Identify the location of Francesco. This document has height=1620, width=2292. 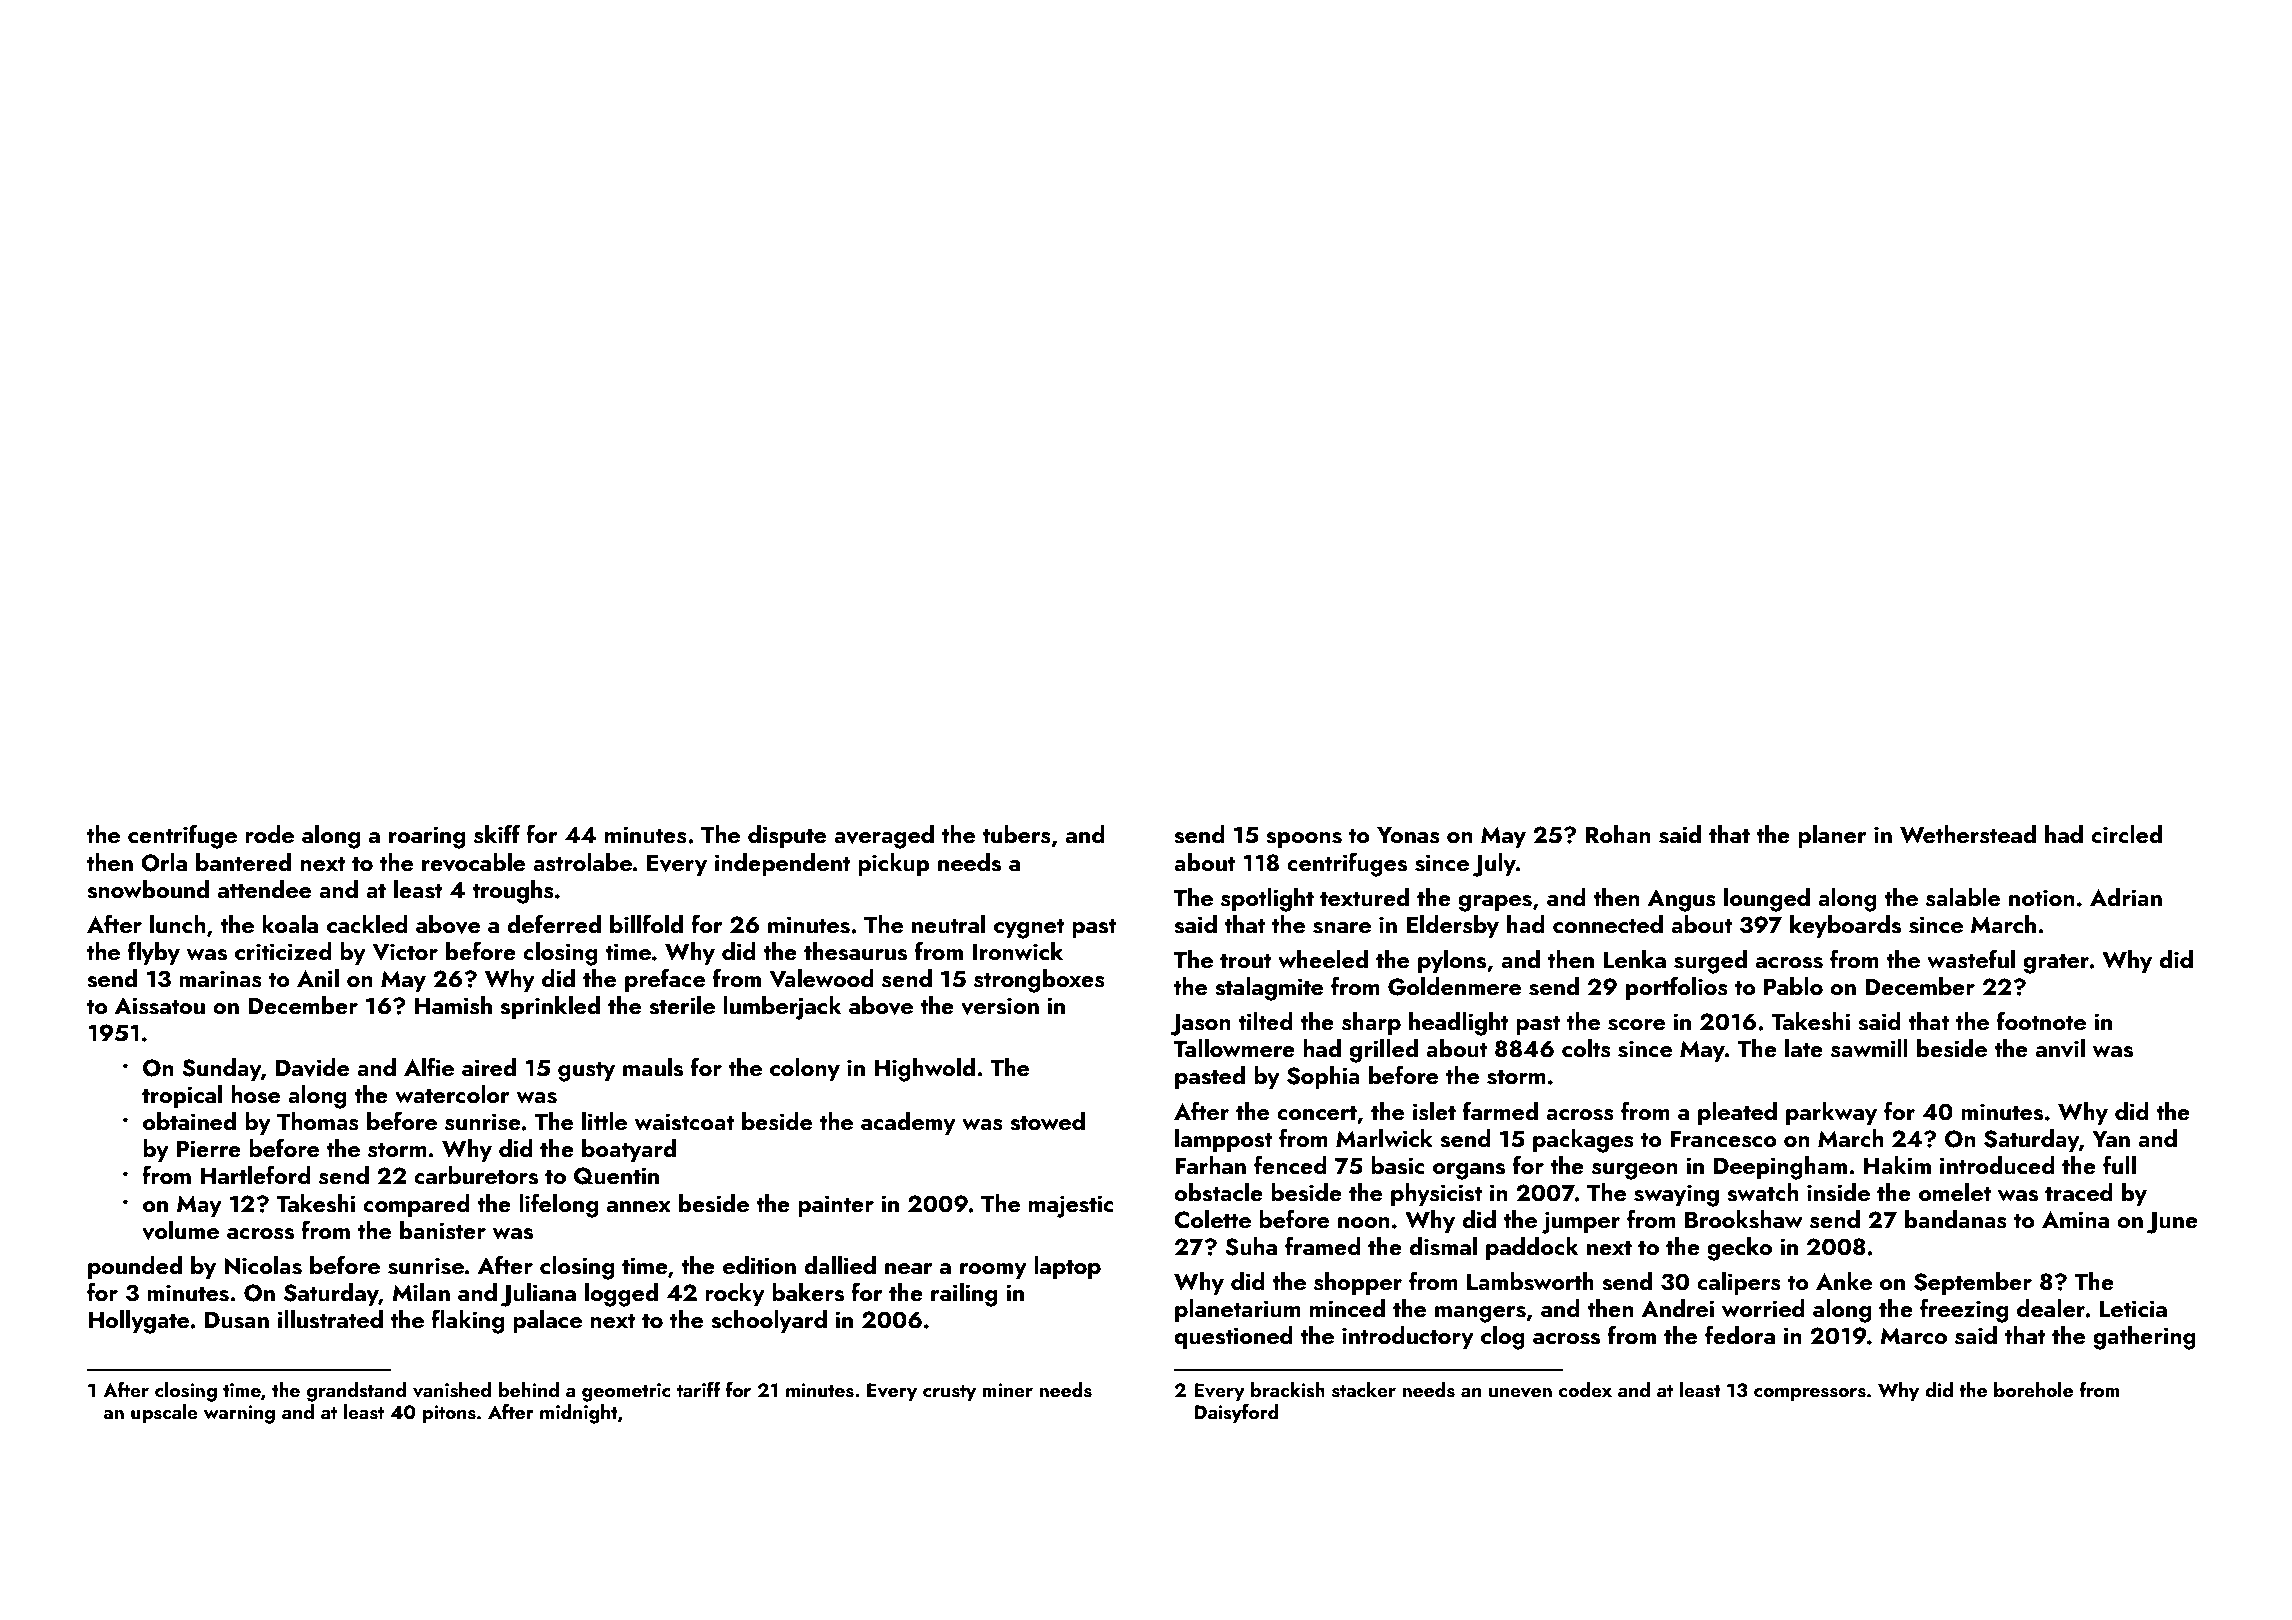
(1723, 1139).
